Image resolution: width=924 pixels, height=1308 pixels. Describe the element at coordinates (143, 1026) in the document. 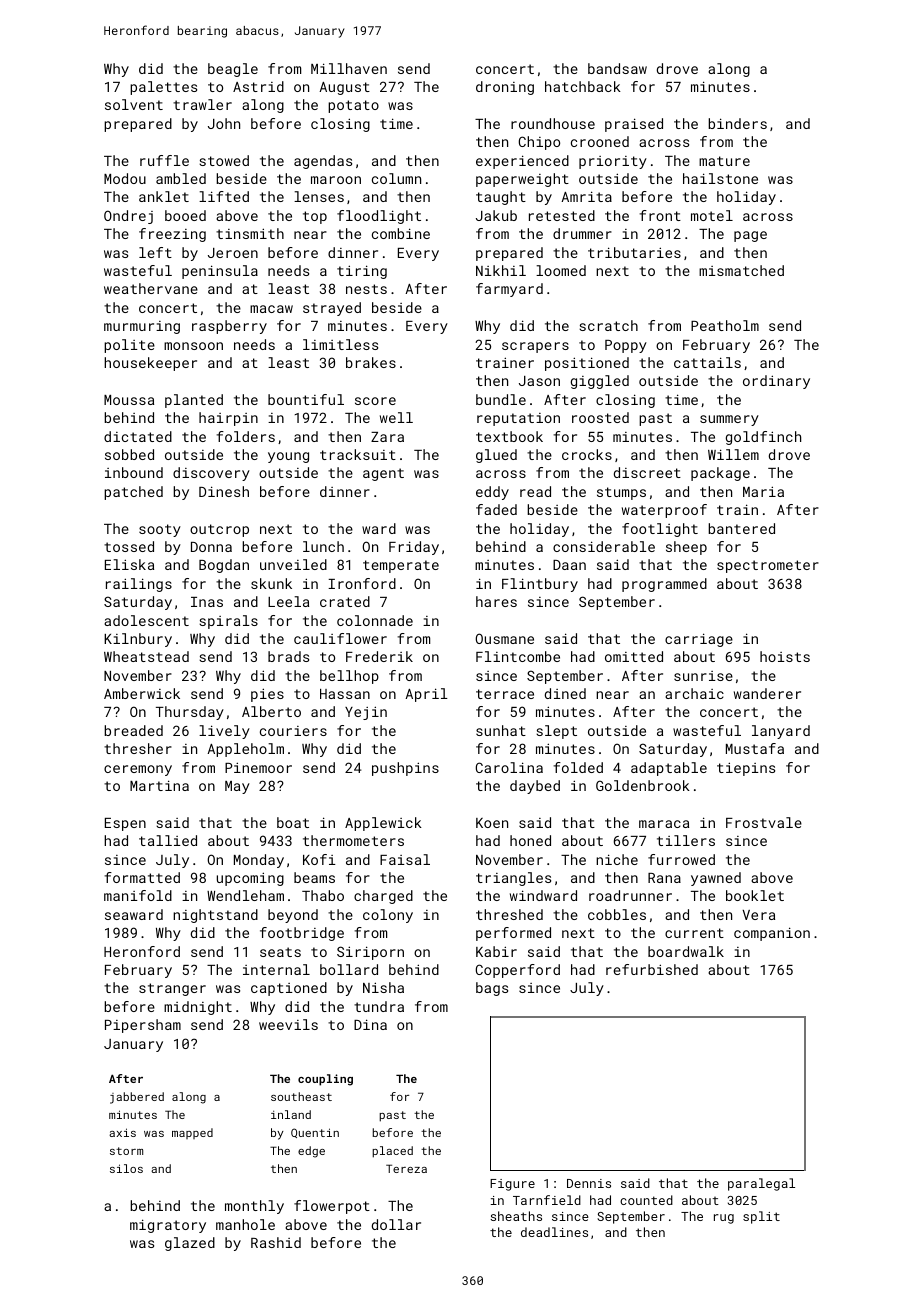

I see `Pipersham` at that location.
